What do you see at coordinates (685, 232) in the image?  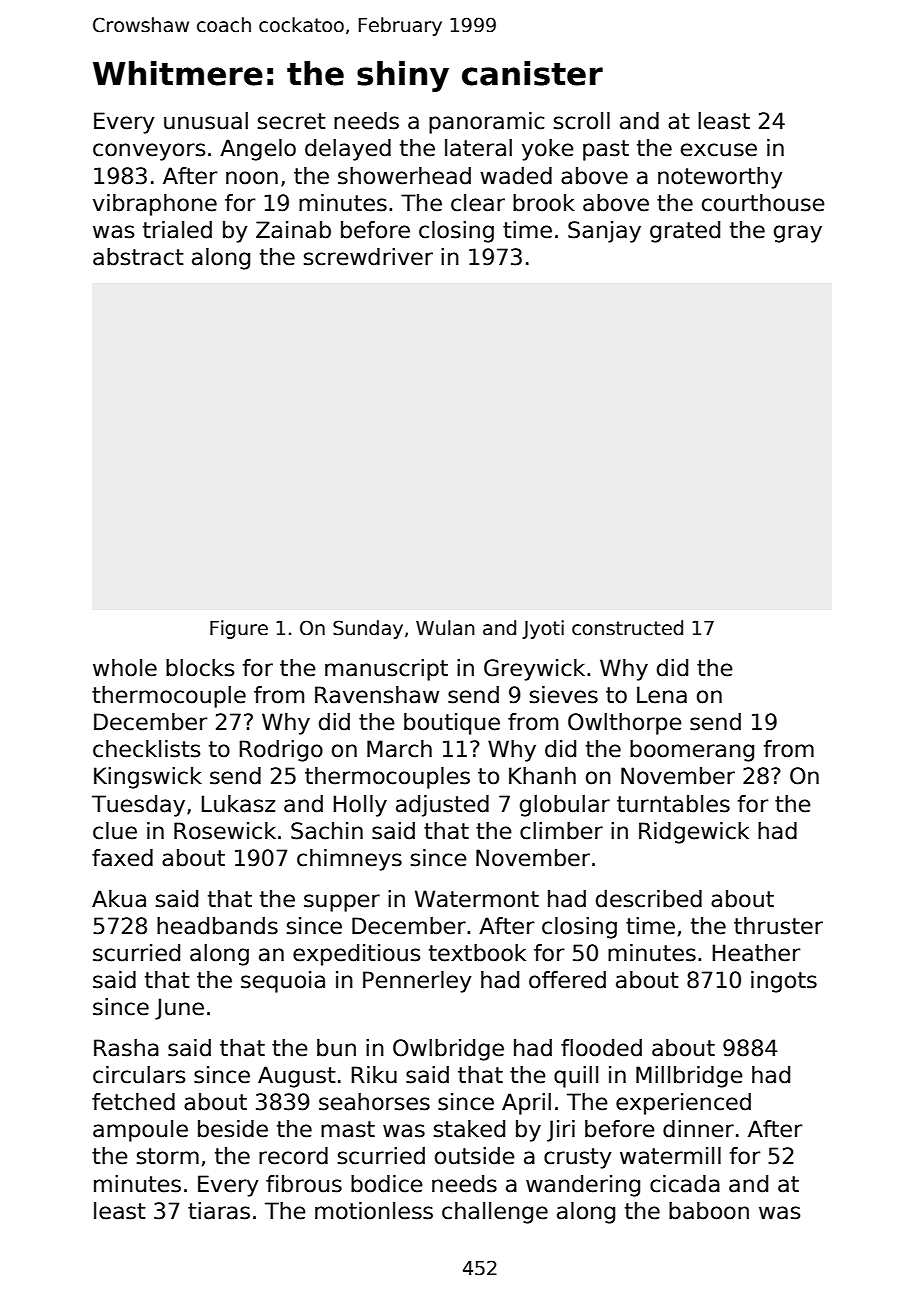 I see `grated` at bounding box center [685, 232].
